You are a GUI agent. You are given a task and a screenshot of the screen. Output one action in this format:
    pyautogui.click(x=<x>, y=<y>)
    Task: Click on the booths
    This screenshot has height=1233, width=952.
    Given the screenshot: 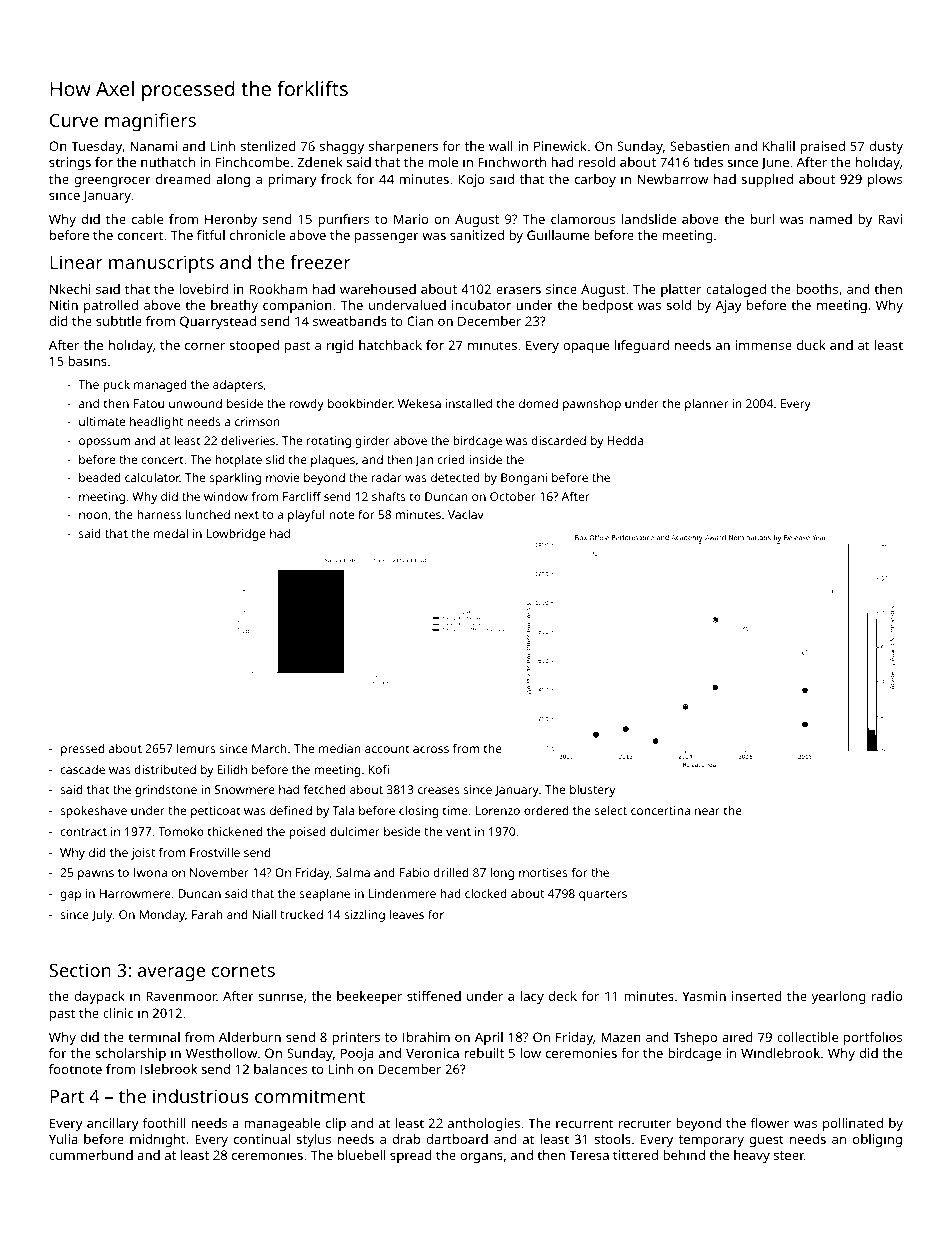 What is the action you would take?
    pyautogui.click(x=817, y=289)
